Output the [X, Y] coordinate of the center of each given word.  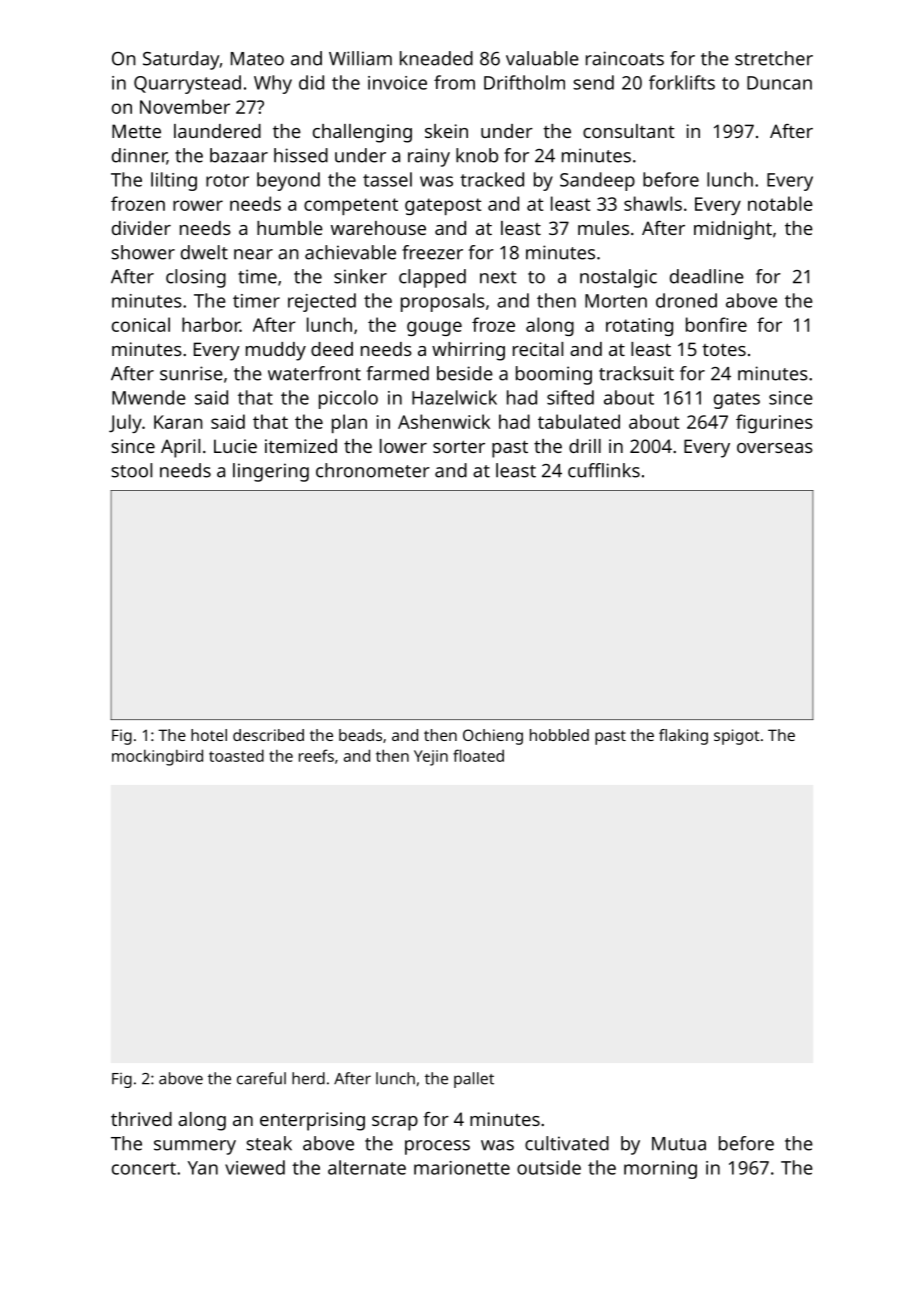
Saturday [181, 60]
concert [144, 1168]
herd [308, 1078]
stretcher [774, 58]
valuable [542, 58]
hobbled [559, 735]
